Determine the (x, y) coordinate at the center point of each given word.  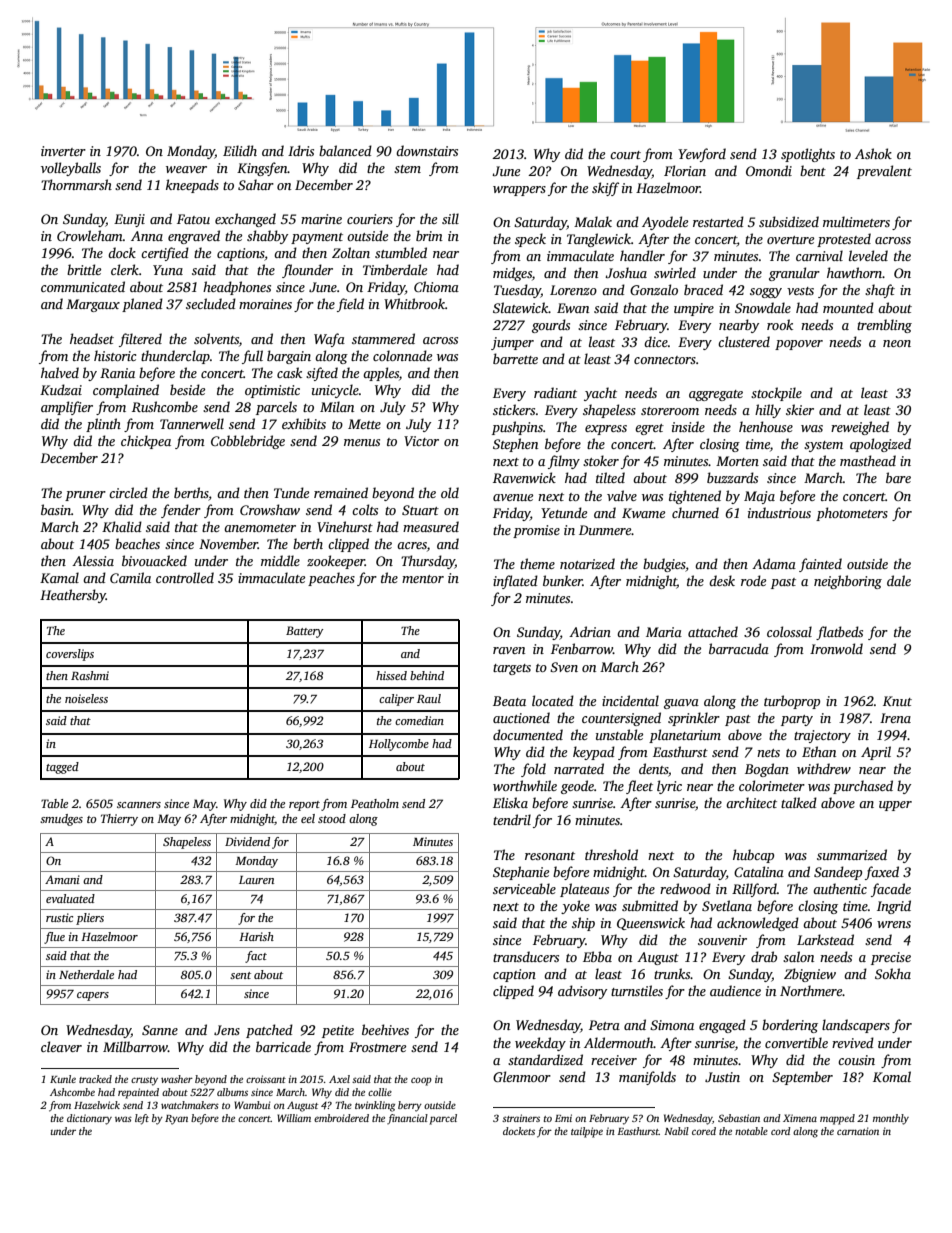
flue (54, 938)
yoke (575, 907)
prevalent (884, 172)
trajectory (822, 736)
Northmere (811, 990)
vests (800, 291)
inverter (63, 151)
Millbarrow (135, 1046)
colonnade (402, 355)
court (625, 155)
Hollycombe (399, 745)
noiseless (86, 698)
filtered (140, 340)
